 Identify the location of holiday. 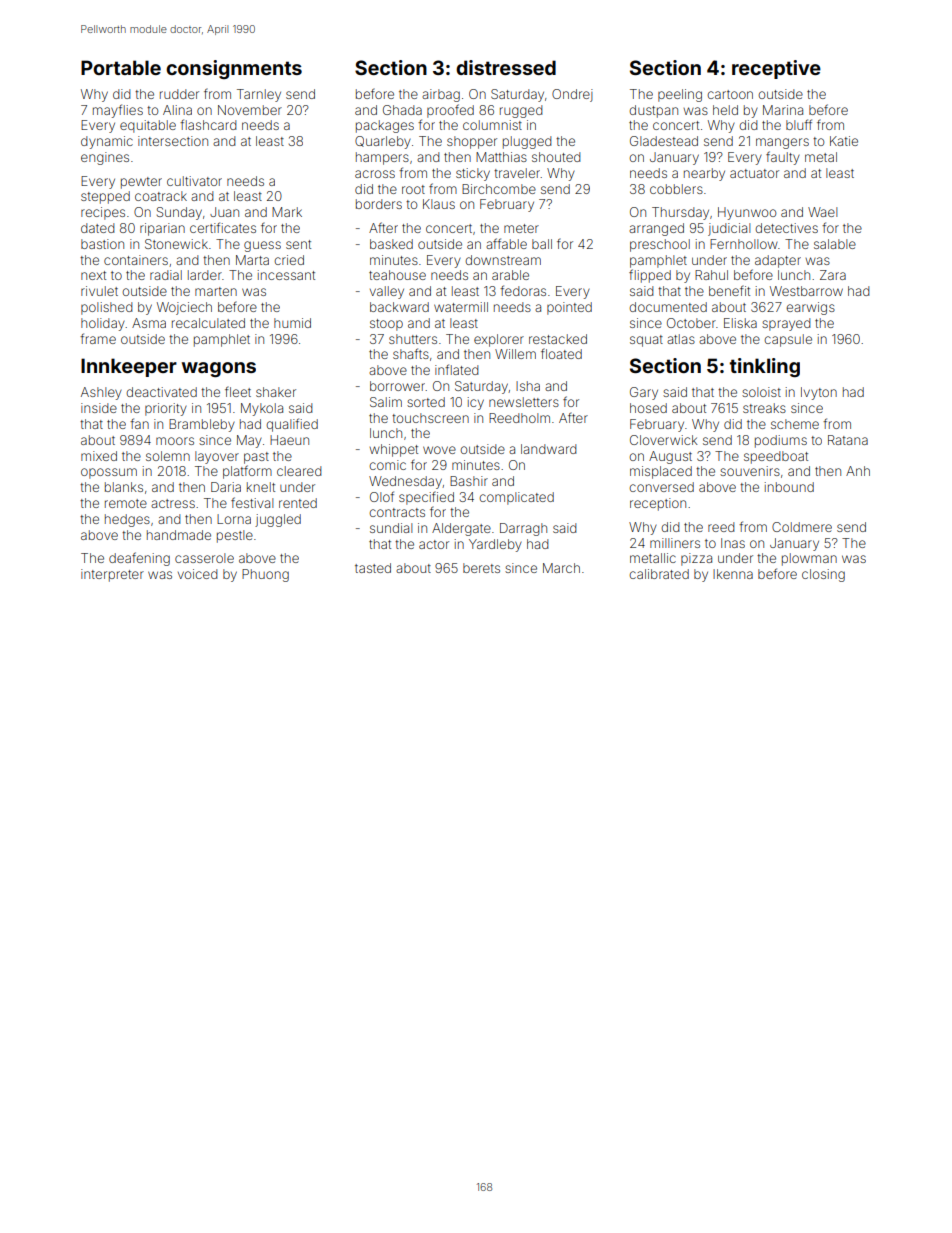
(103, 324).
